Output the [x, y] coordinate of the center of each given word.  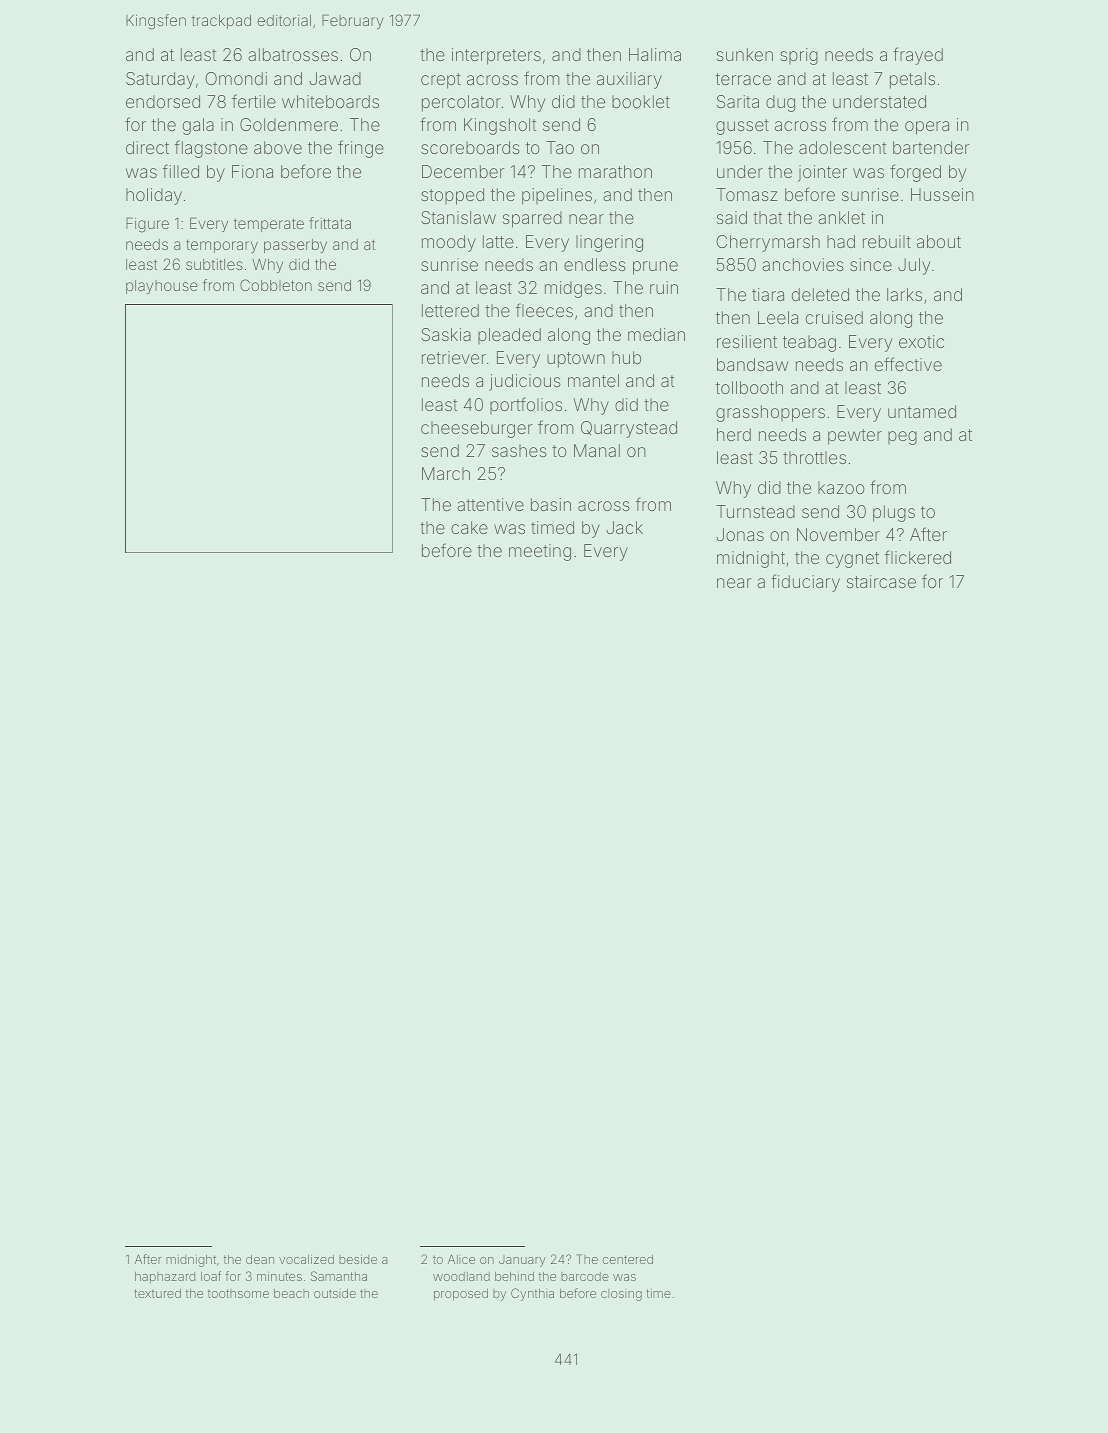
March [446, 473]
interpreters [496, 56]
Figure [147, 225]
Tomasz [747, 194]
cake [469, 527]
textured [157, 1293]
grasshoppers [770, 413]
